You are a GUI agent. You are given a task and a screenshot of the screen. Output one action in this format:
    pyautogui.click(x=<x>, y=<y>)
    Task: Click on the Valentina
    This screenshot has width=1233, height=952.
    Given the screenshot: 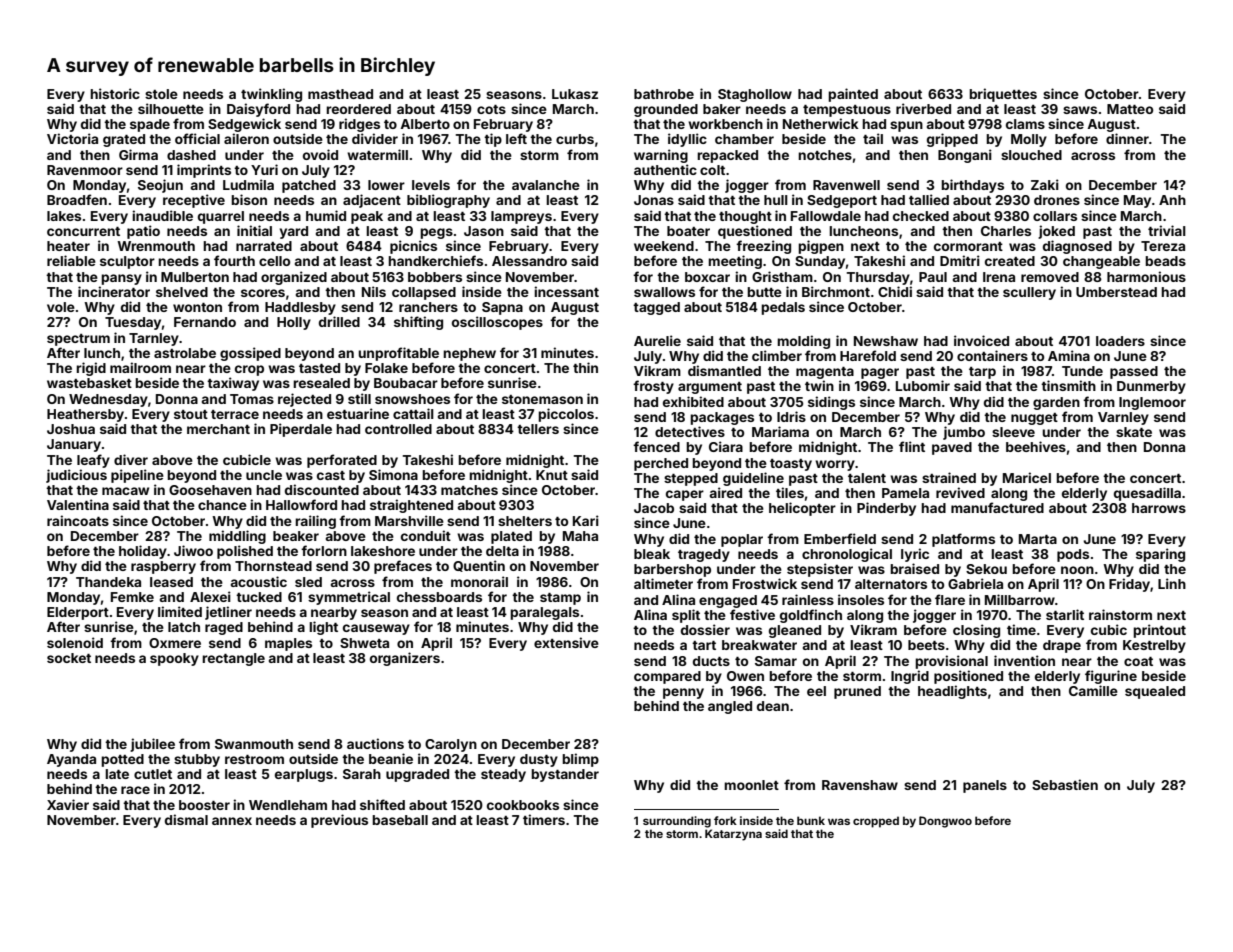 What is the action you would take?
    pyautogui.click(x=78, y=504)
